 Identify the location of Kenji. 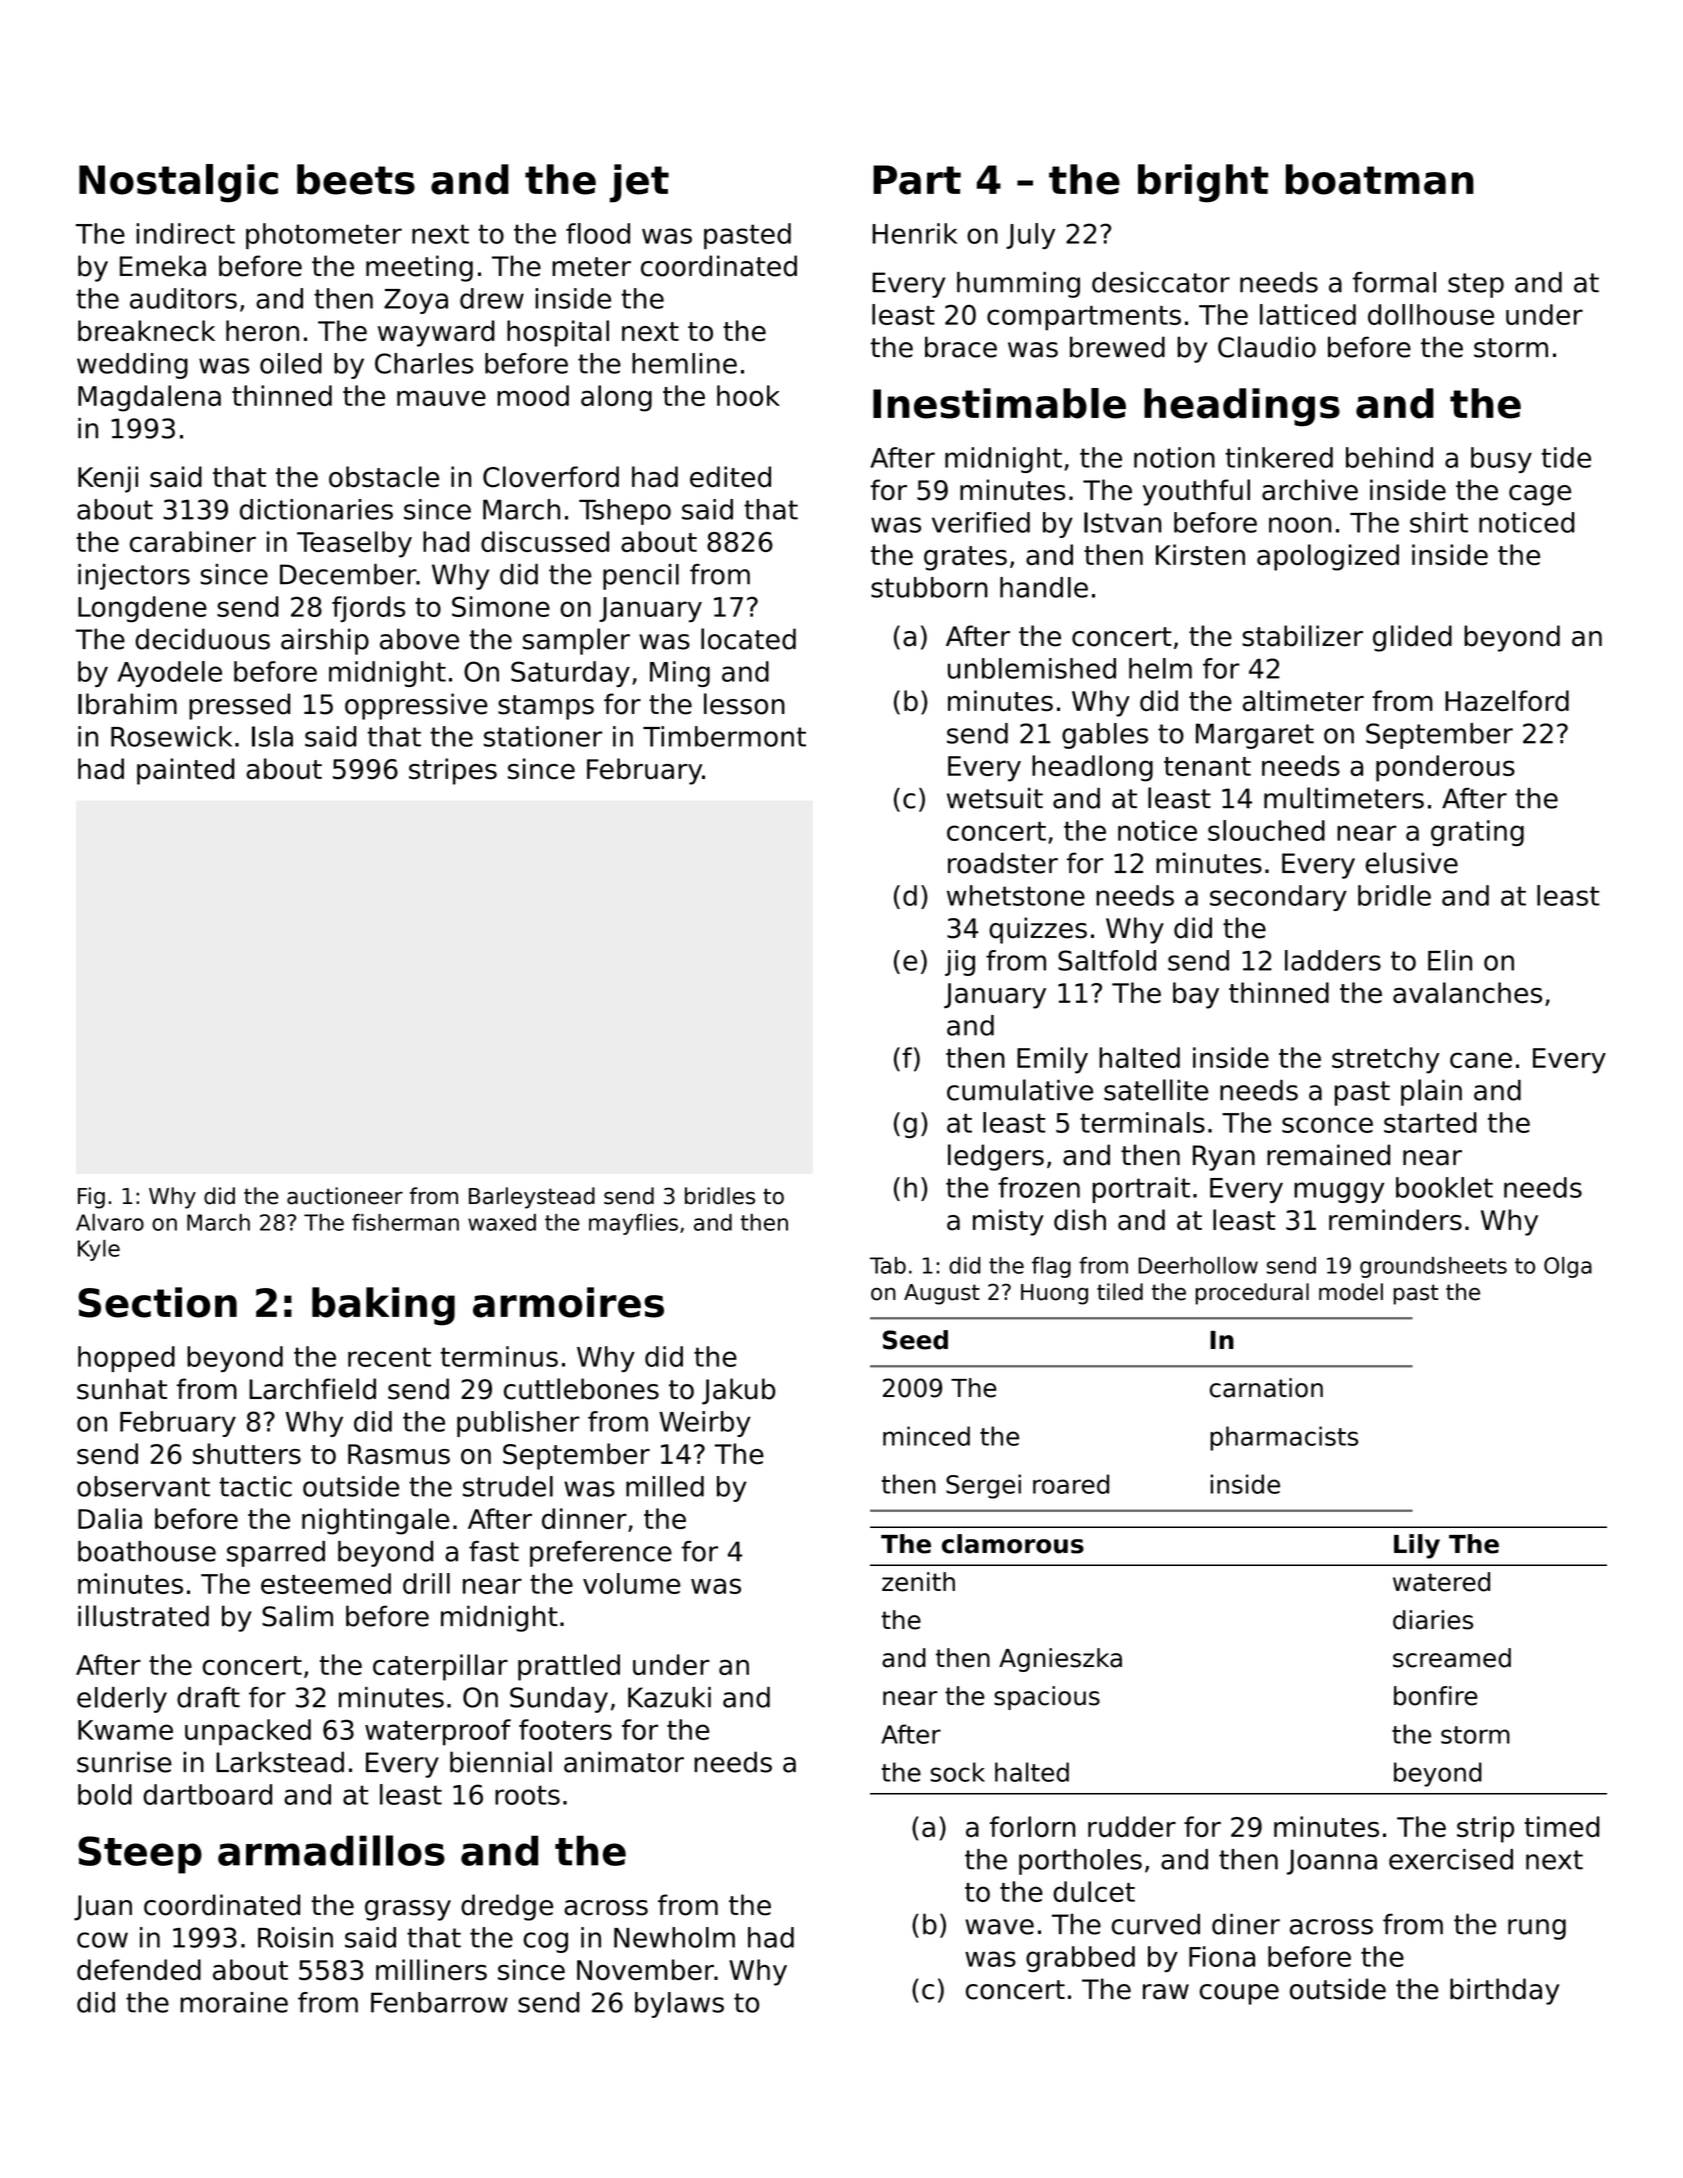
(108, 479).
